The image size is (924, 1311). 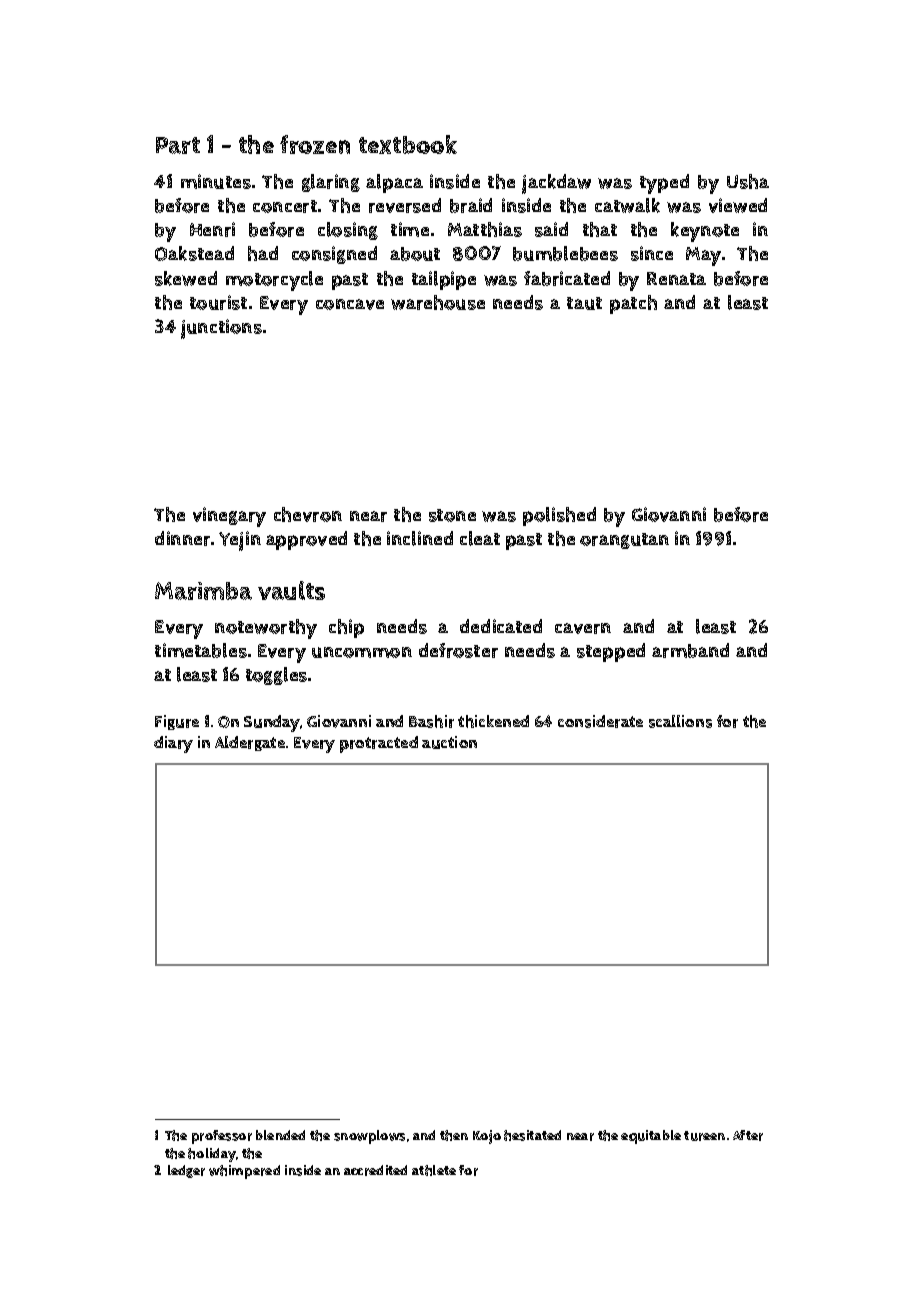 I want to click on dinner, so click(x=182, y=538).
